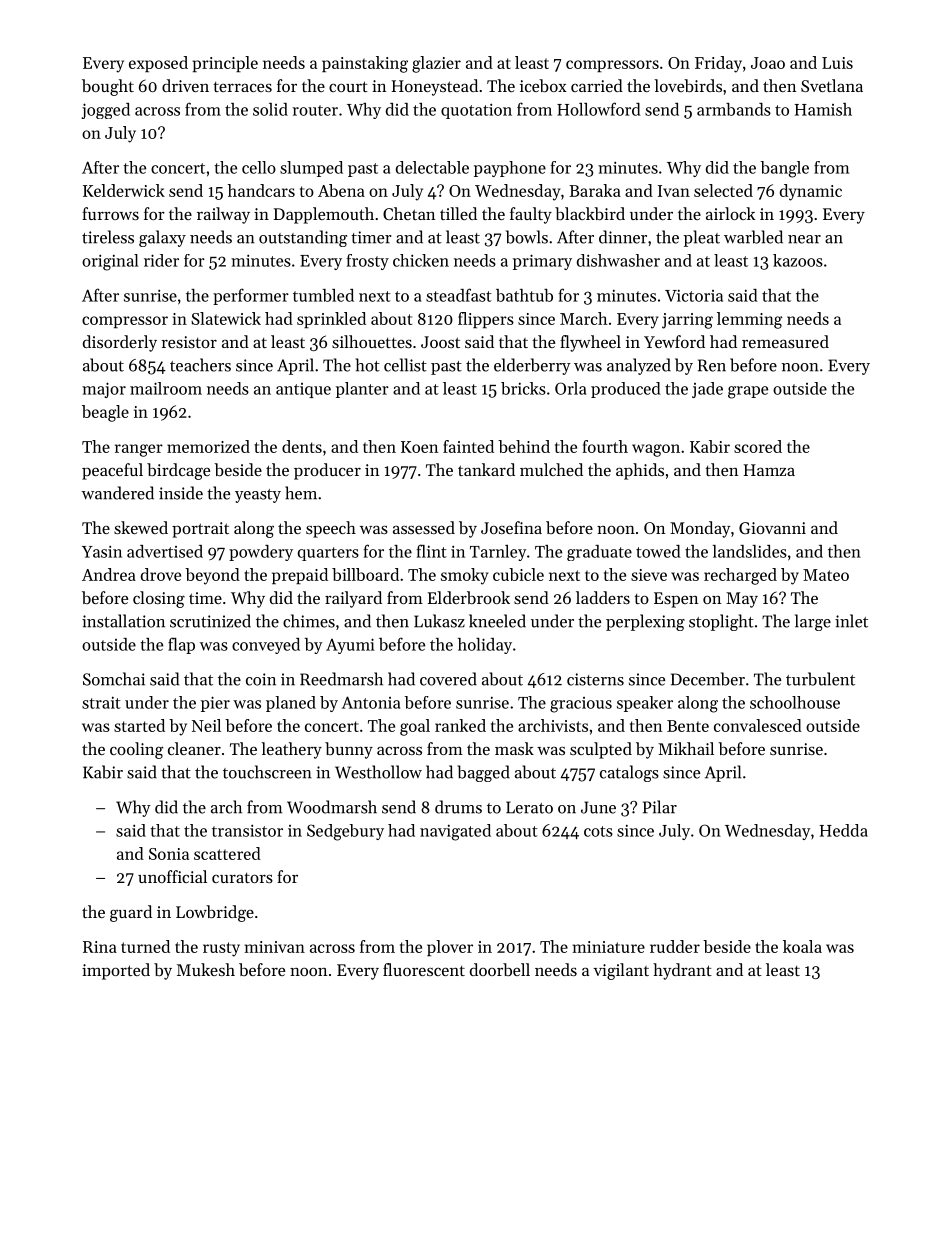  Describe the element at coordinates (682, 971) in the document. I see `hydrant` at that location.
